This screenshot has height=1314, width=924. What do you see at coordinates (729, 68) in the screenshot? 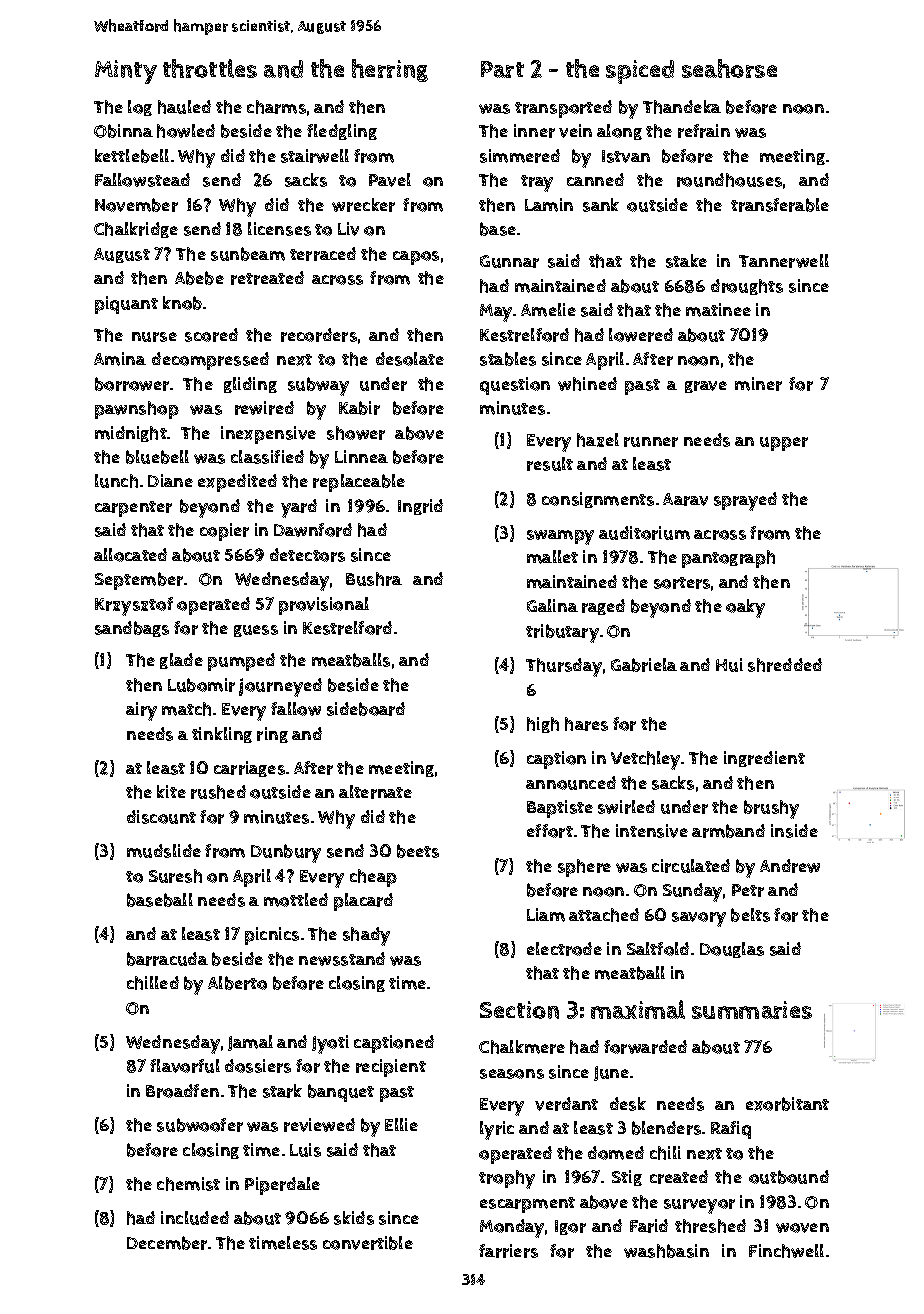
I see `seahorse` at bounding box center [729, 68].
